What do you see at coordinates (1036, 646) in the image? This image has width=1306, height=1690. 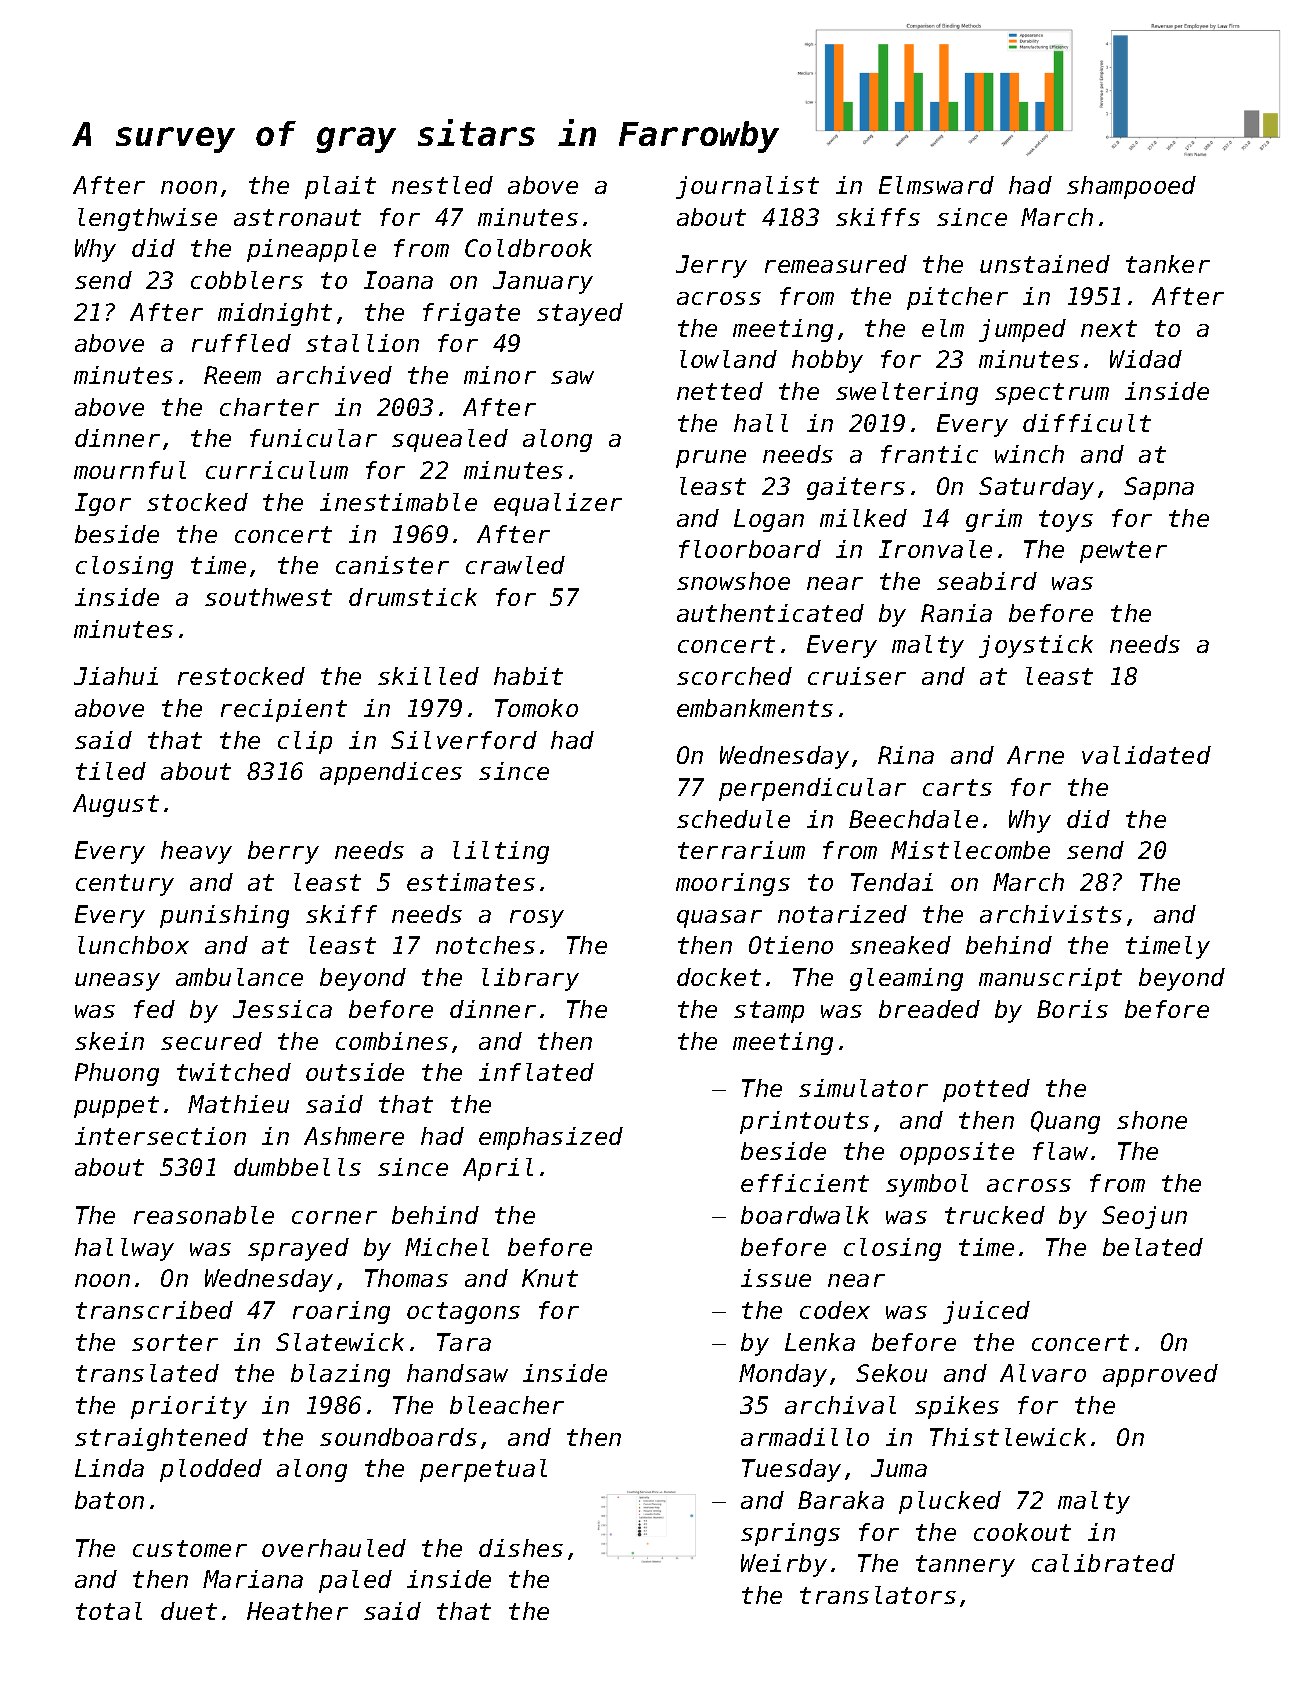 I see `joystick` at bounding box center [1036, 646].
